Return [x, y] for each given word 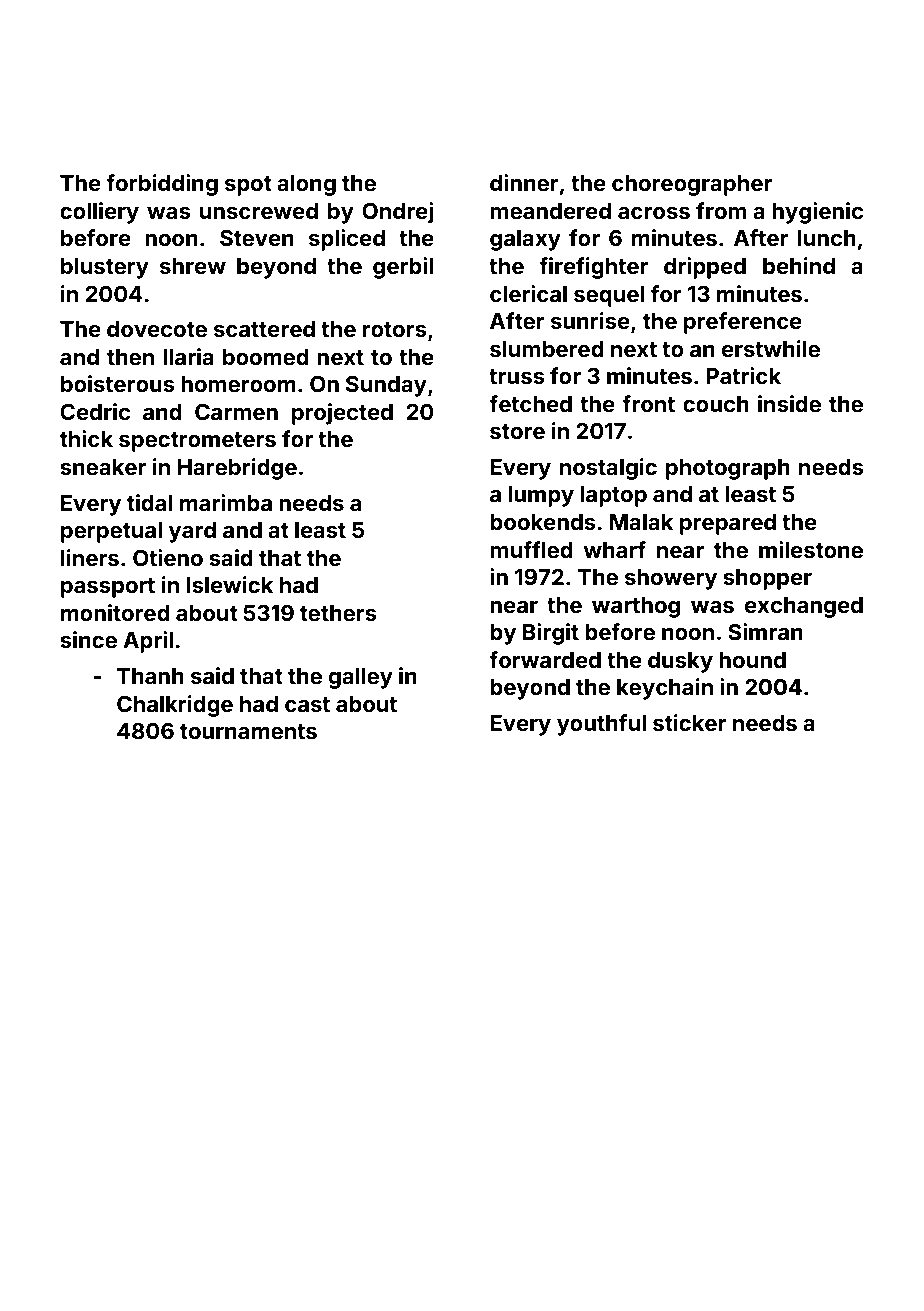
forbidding [162, 185]
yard [192, 532]
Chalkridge [175, 706]
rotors [395, 329]
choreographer [692, 185]
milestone [811, 549]
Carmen [236, 412]
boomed [266, 357]
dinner [524, 182]
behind [799, 265]
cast [307, 704]
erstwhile [771, 348]
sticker [690, 722]
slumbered [547, 349]
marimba [226, 502]
